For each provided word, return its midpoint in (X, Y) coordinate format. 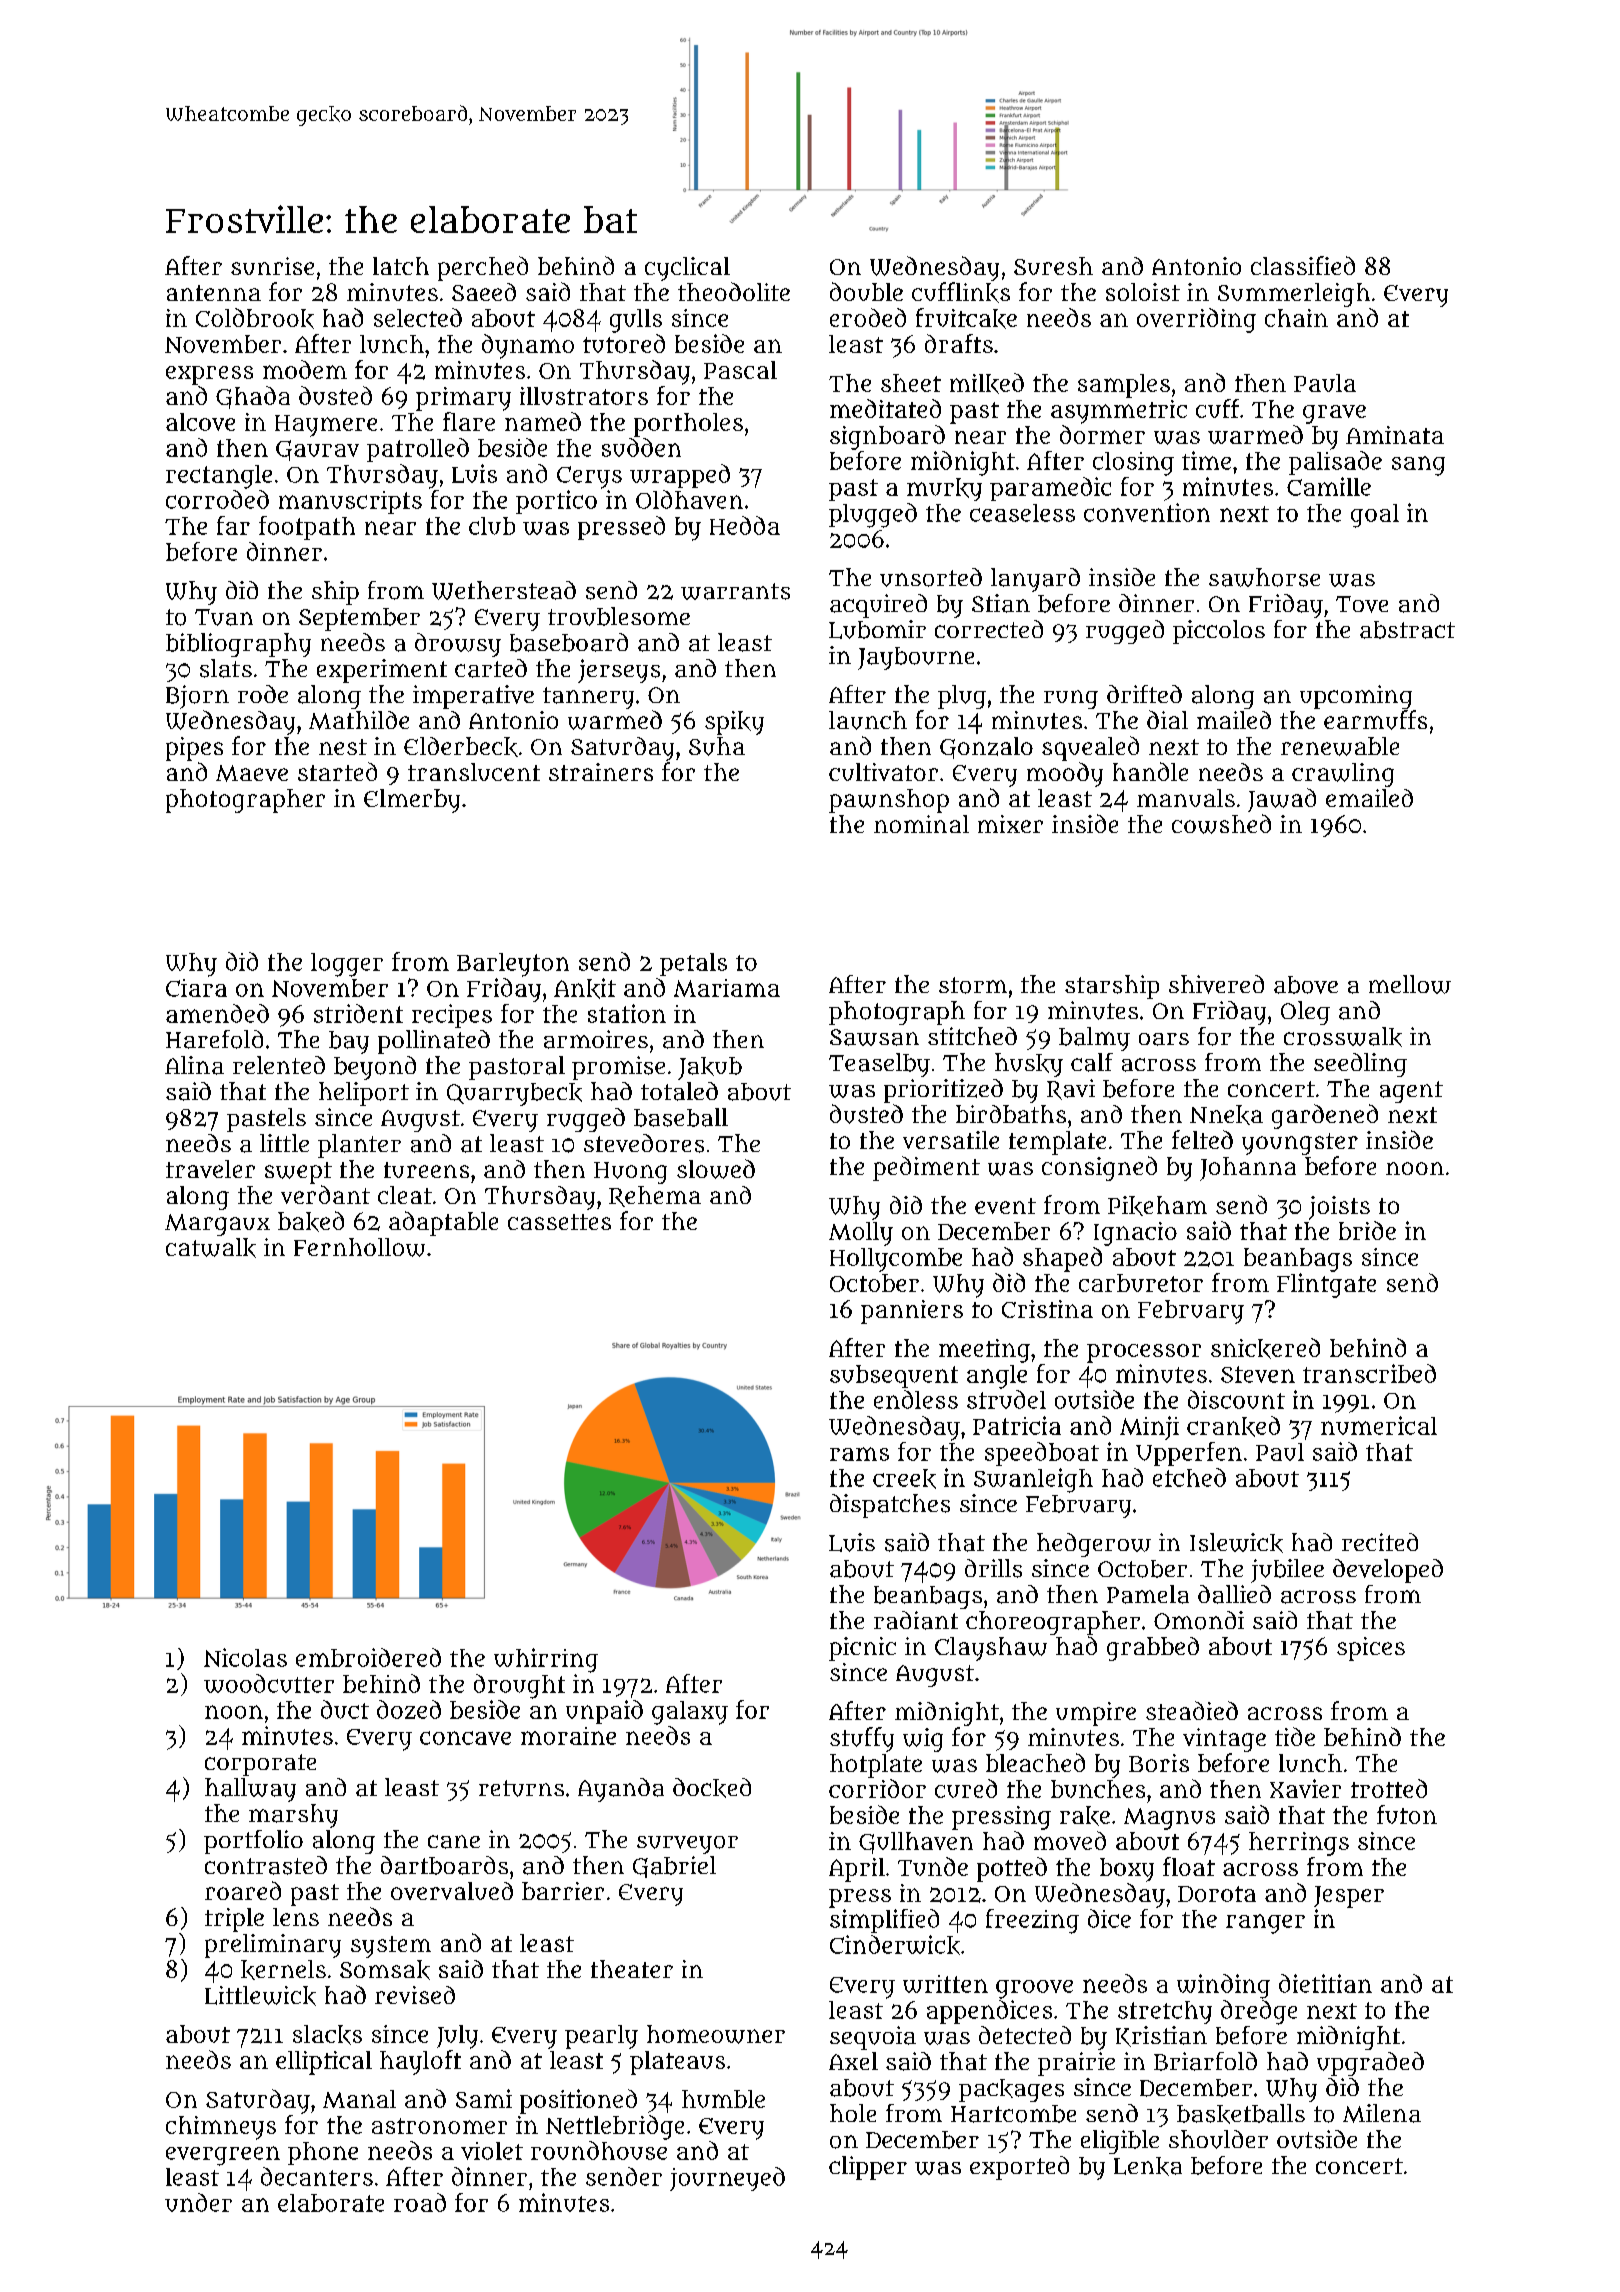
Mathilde (359, 720)
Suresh (1053, 266)
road (420, 2202)
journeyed (727, 2179)
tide (1295, 1736)
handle (1150, 771)
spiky (734, 723)
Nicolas (245, 1657)
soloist (1143, 292)
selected (418, 317)
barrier (563, 1891)
